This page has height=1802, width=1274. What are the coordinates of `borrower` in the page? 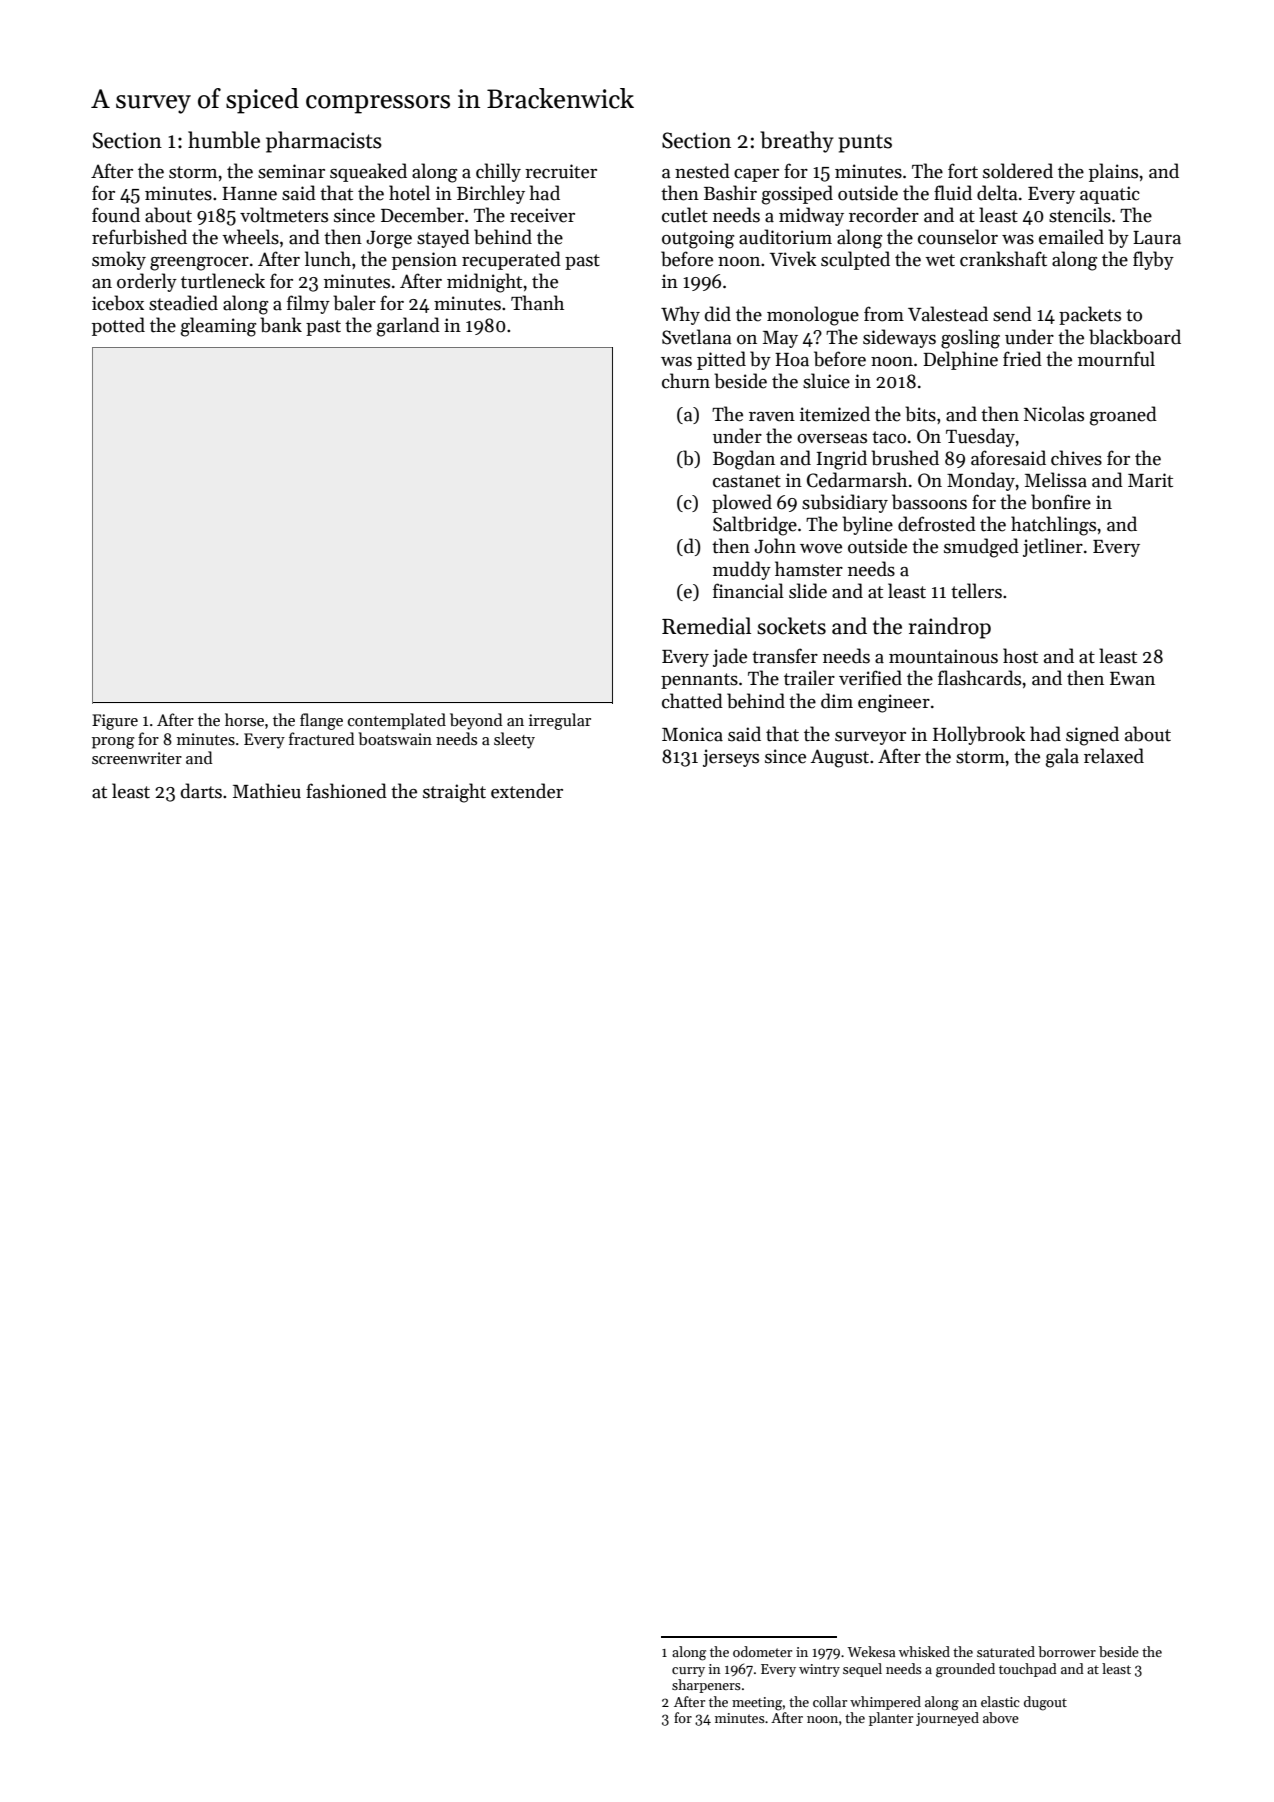 It's located at (1067, 1651).
